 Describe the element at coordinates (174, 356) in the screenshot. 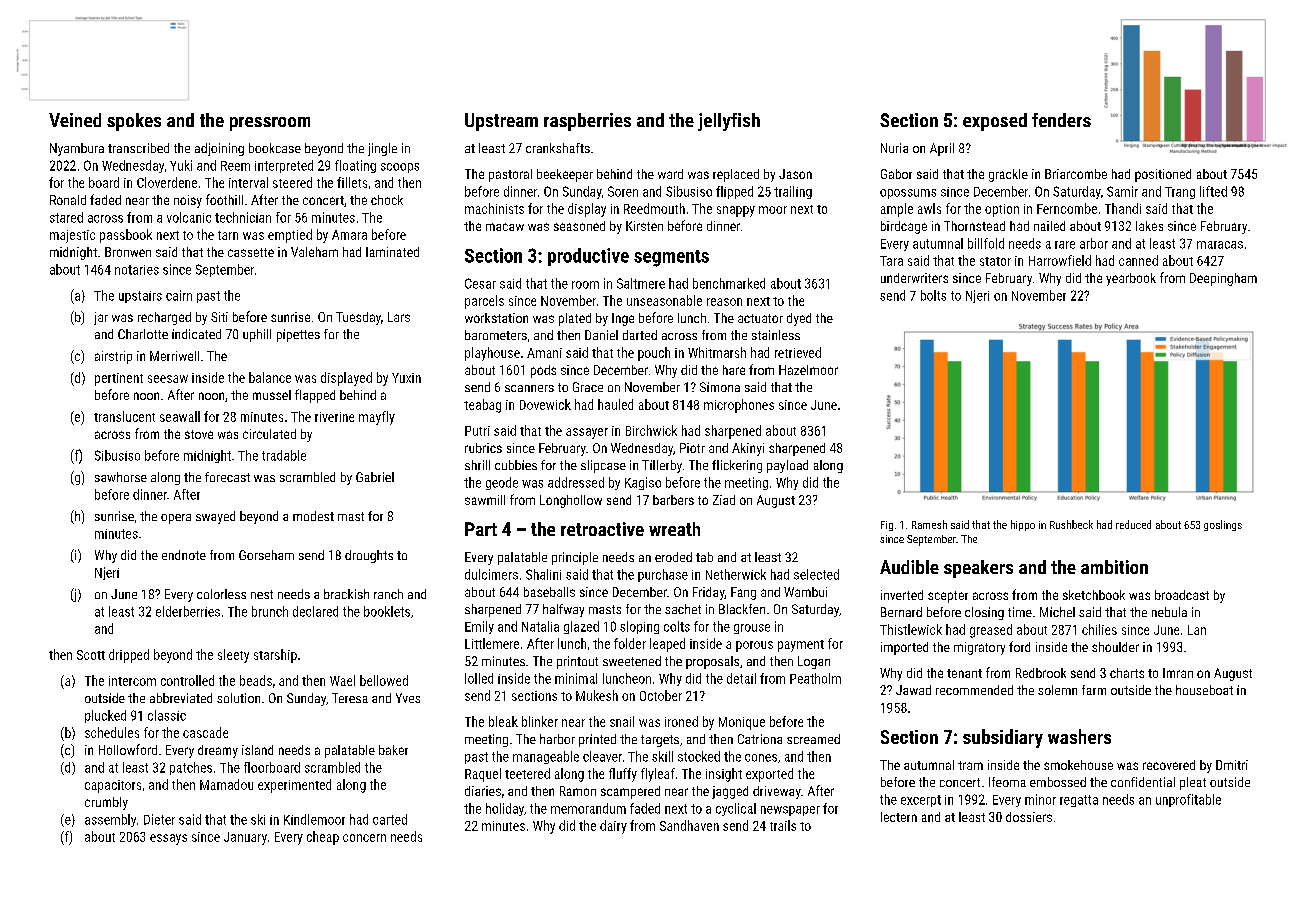

I see `Merriwell` at that location.
